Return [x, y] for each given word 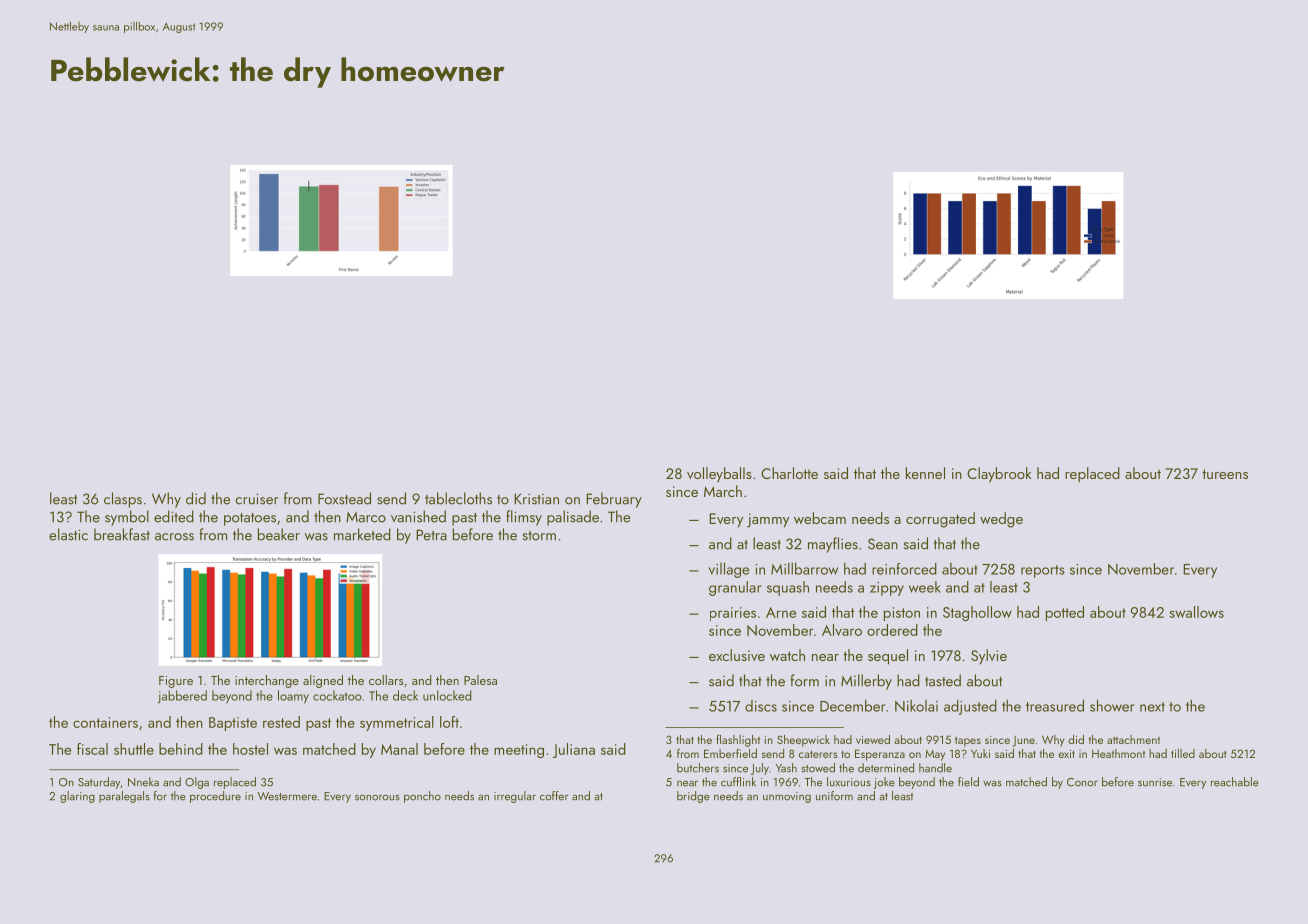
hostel [250, 749]
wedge [1001, 520]
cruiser [257, 499]
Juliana [574, 750]
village [729, 570]
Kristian [536, 499]
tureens [1225, 474]
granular [735, 588]
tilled [1183, 753]
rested [281, 722]
